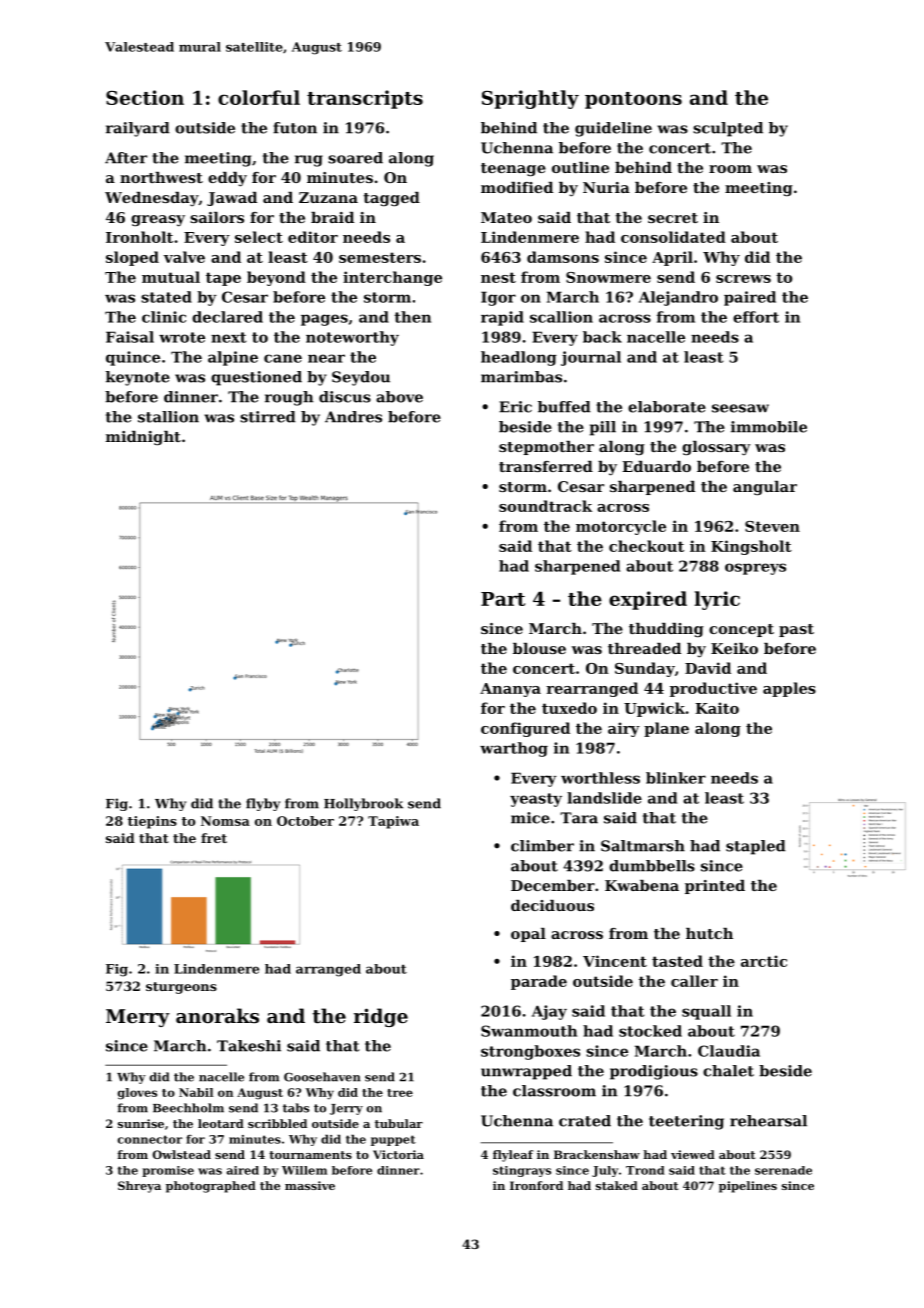  I want to click on Hollybrook, so click(363, 804).
